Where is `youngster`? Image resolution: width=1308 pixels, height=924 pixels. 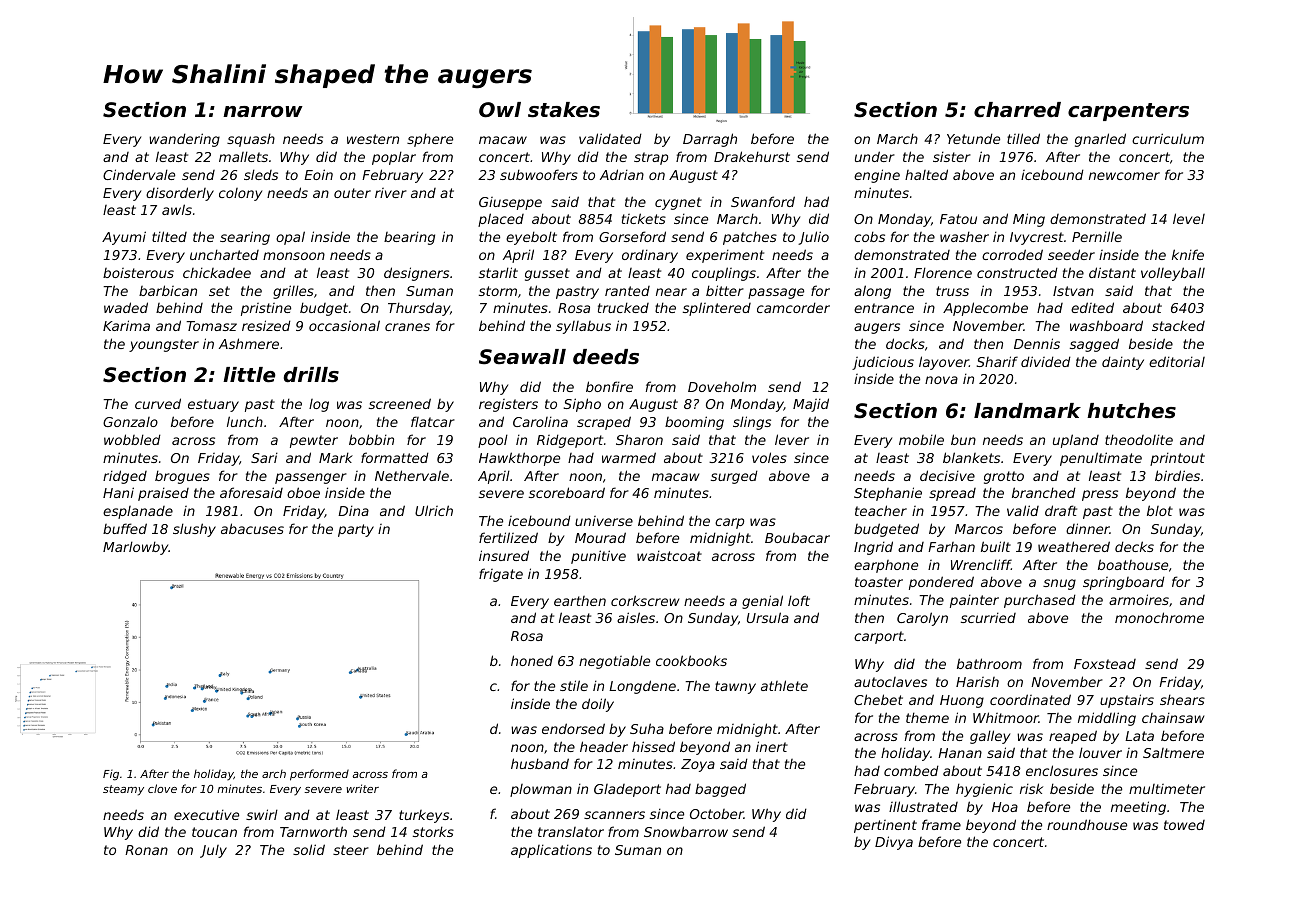
youngster is located at coordinates (164, 345).
